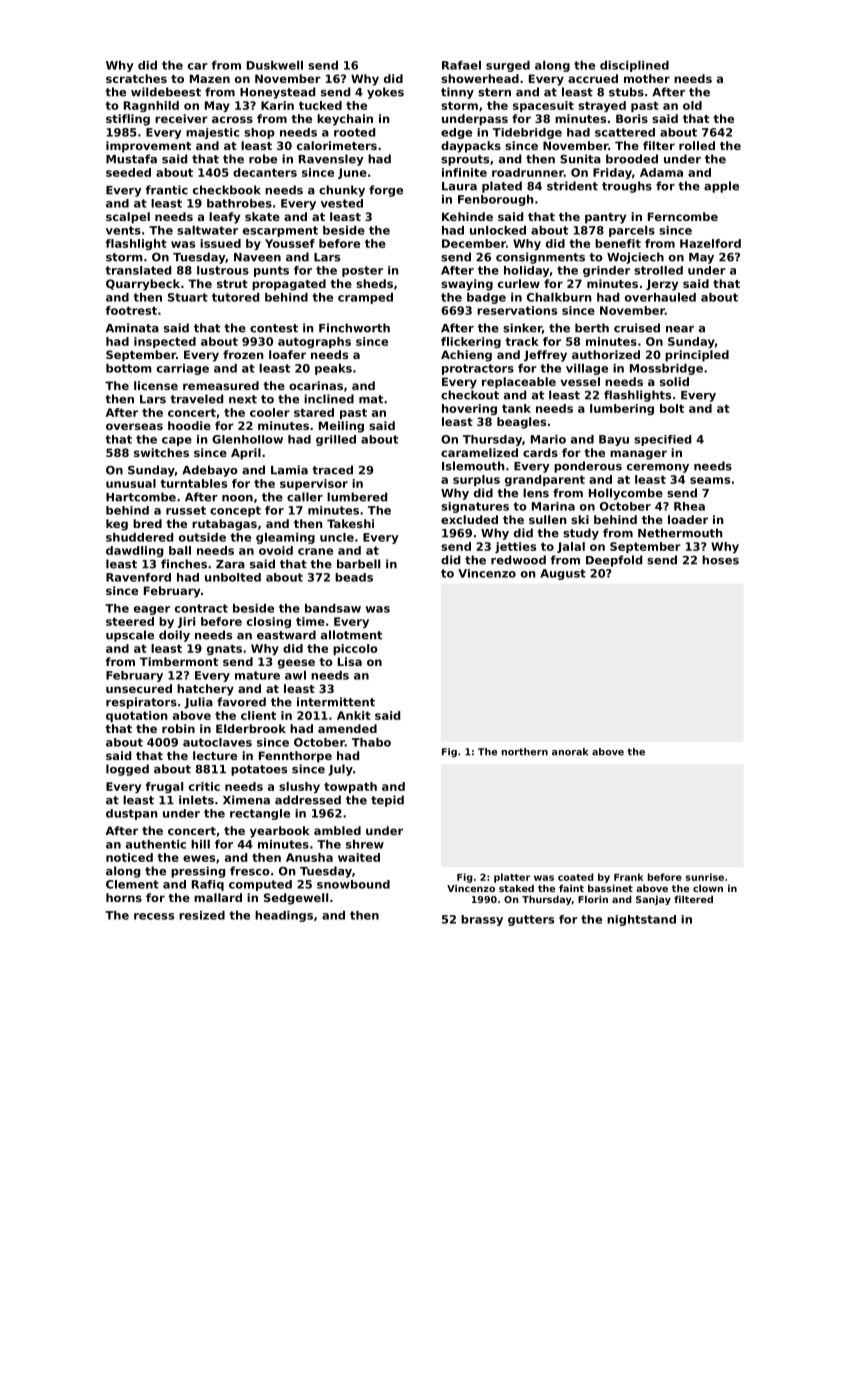 The width and height of the image is (849, 1400). Describe the element at coordinates (612, 173) in the image. I see `Friday` at that location.
